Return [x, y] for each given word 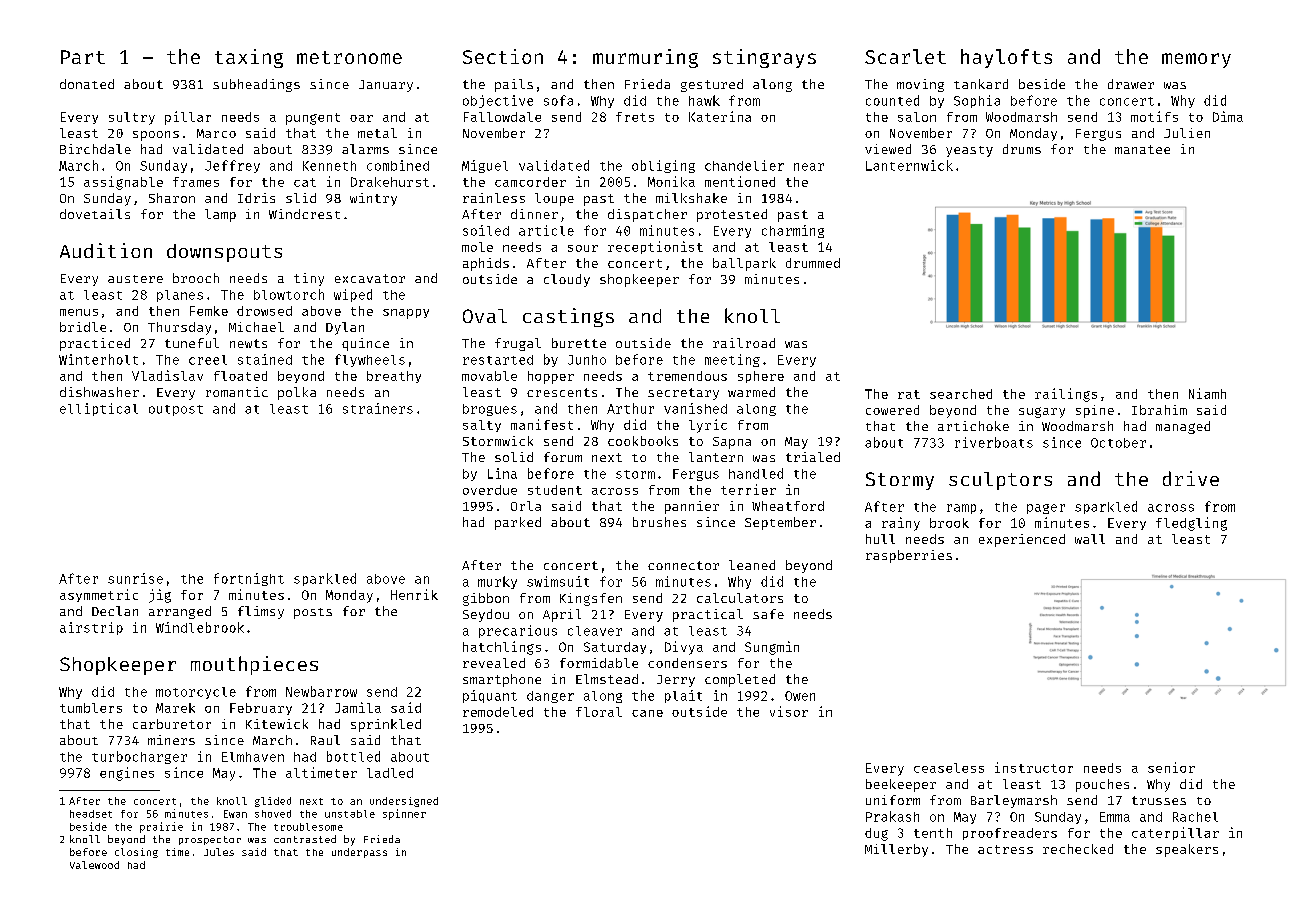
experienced [1022, 540]
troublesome [308, 827]
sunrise [135, 578]
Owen [800, 696]
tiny [309, 279]
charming [793, 231]
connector [683, 565]
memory [1196, 60]
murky [497, 582]
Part [83, 57]
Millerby [896, 850]
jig [160, 596]
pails [514, 85]
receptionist [655, 247]
